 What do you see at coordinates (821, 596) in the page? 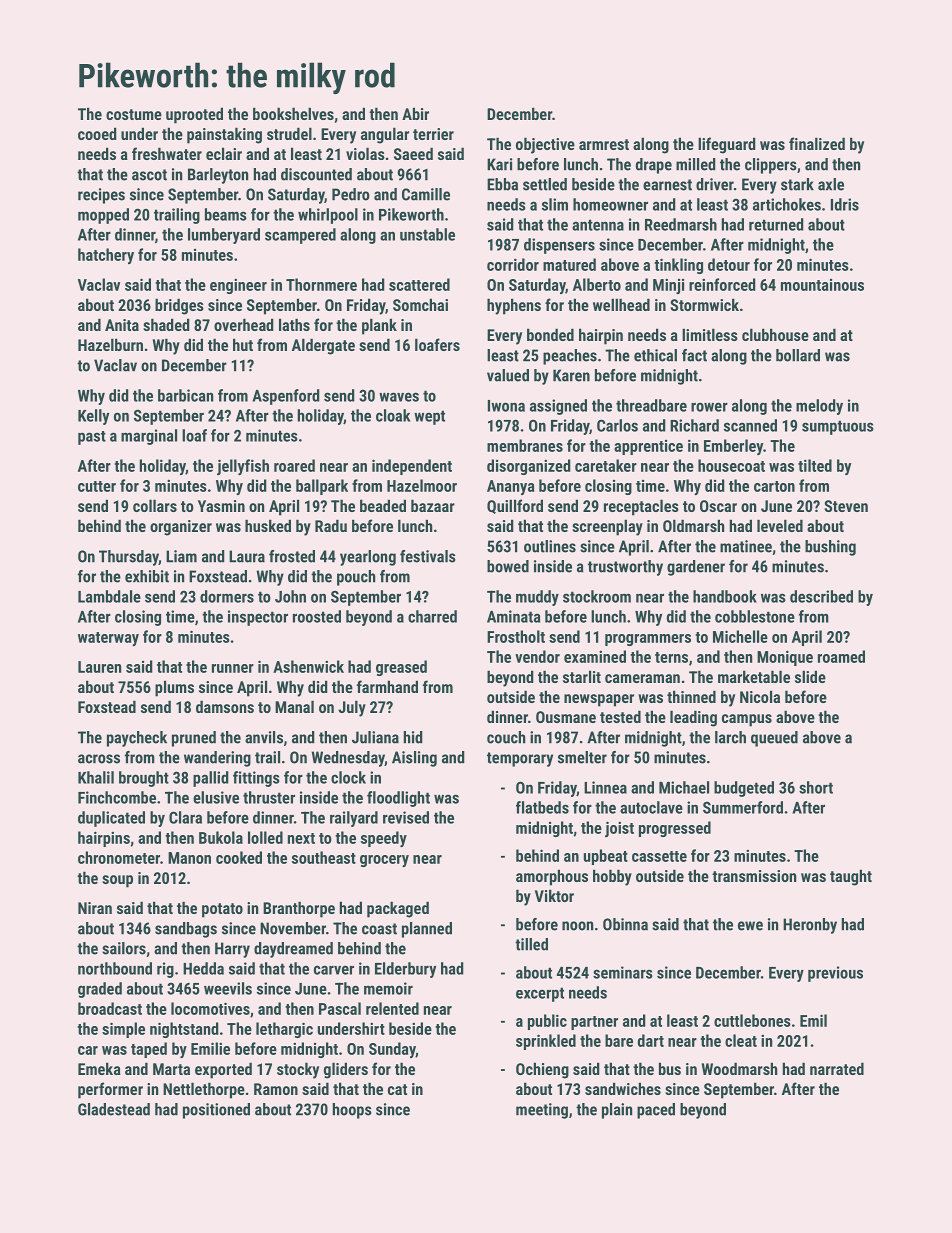
I see `described` at bounding box center [821, 596].
